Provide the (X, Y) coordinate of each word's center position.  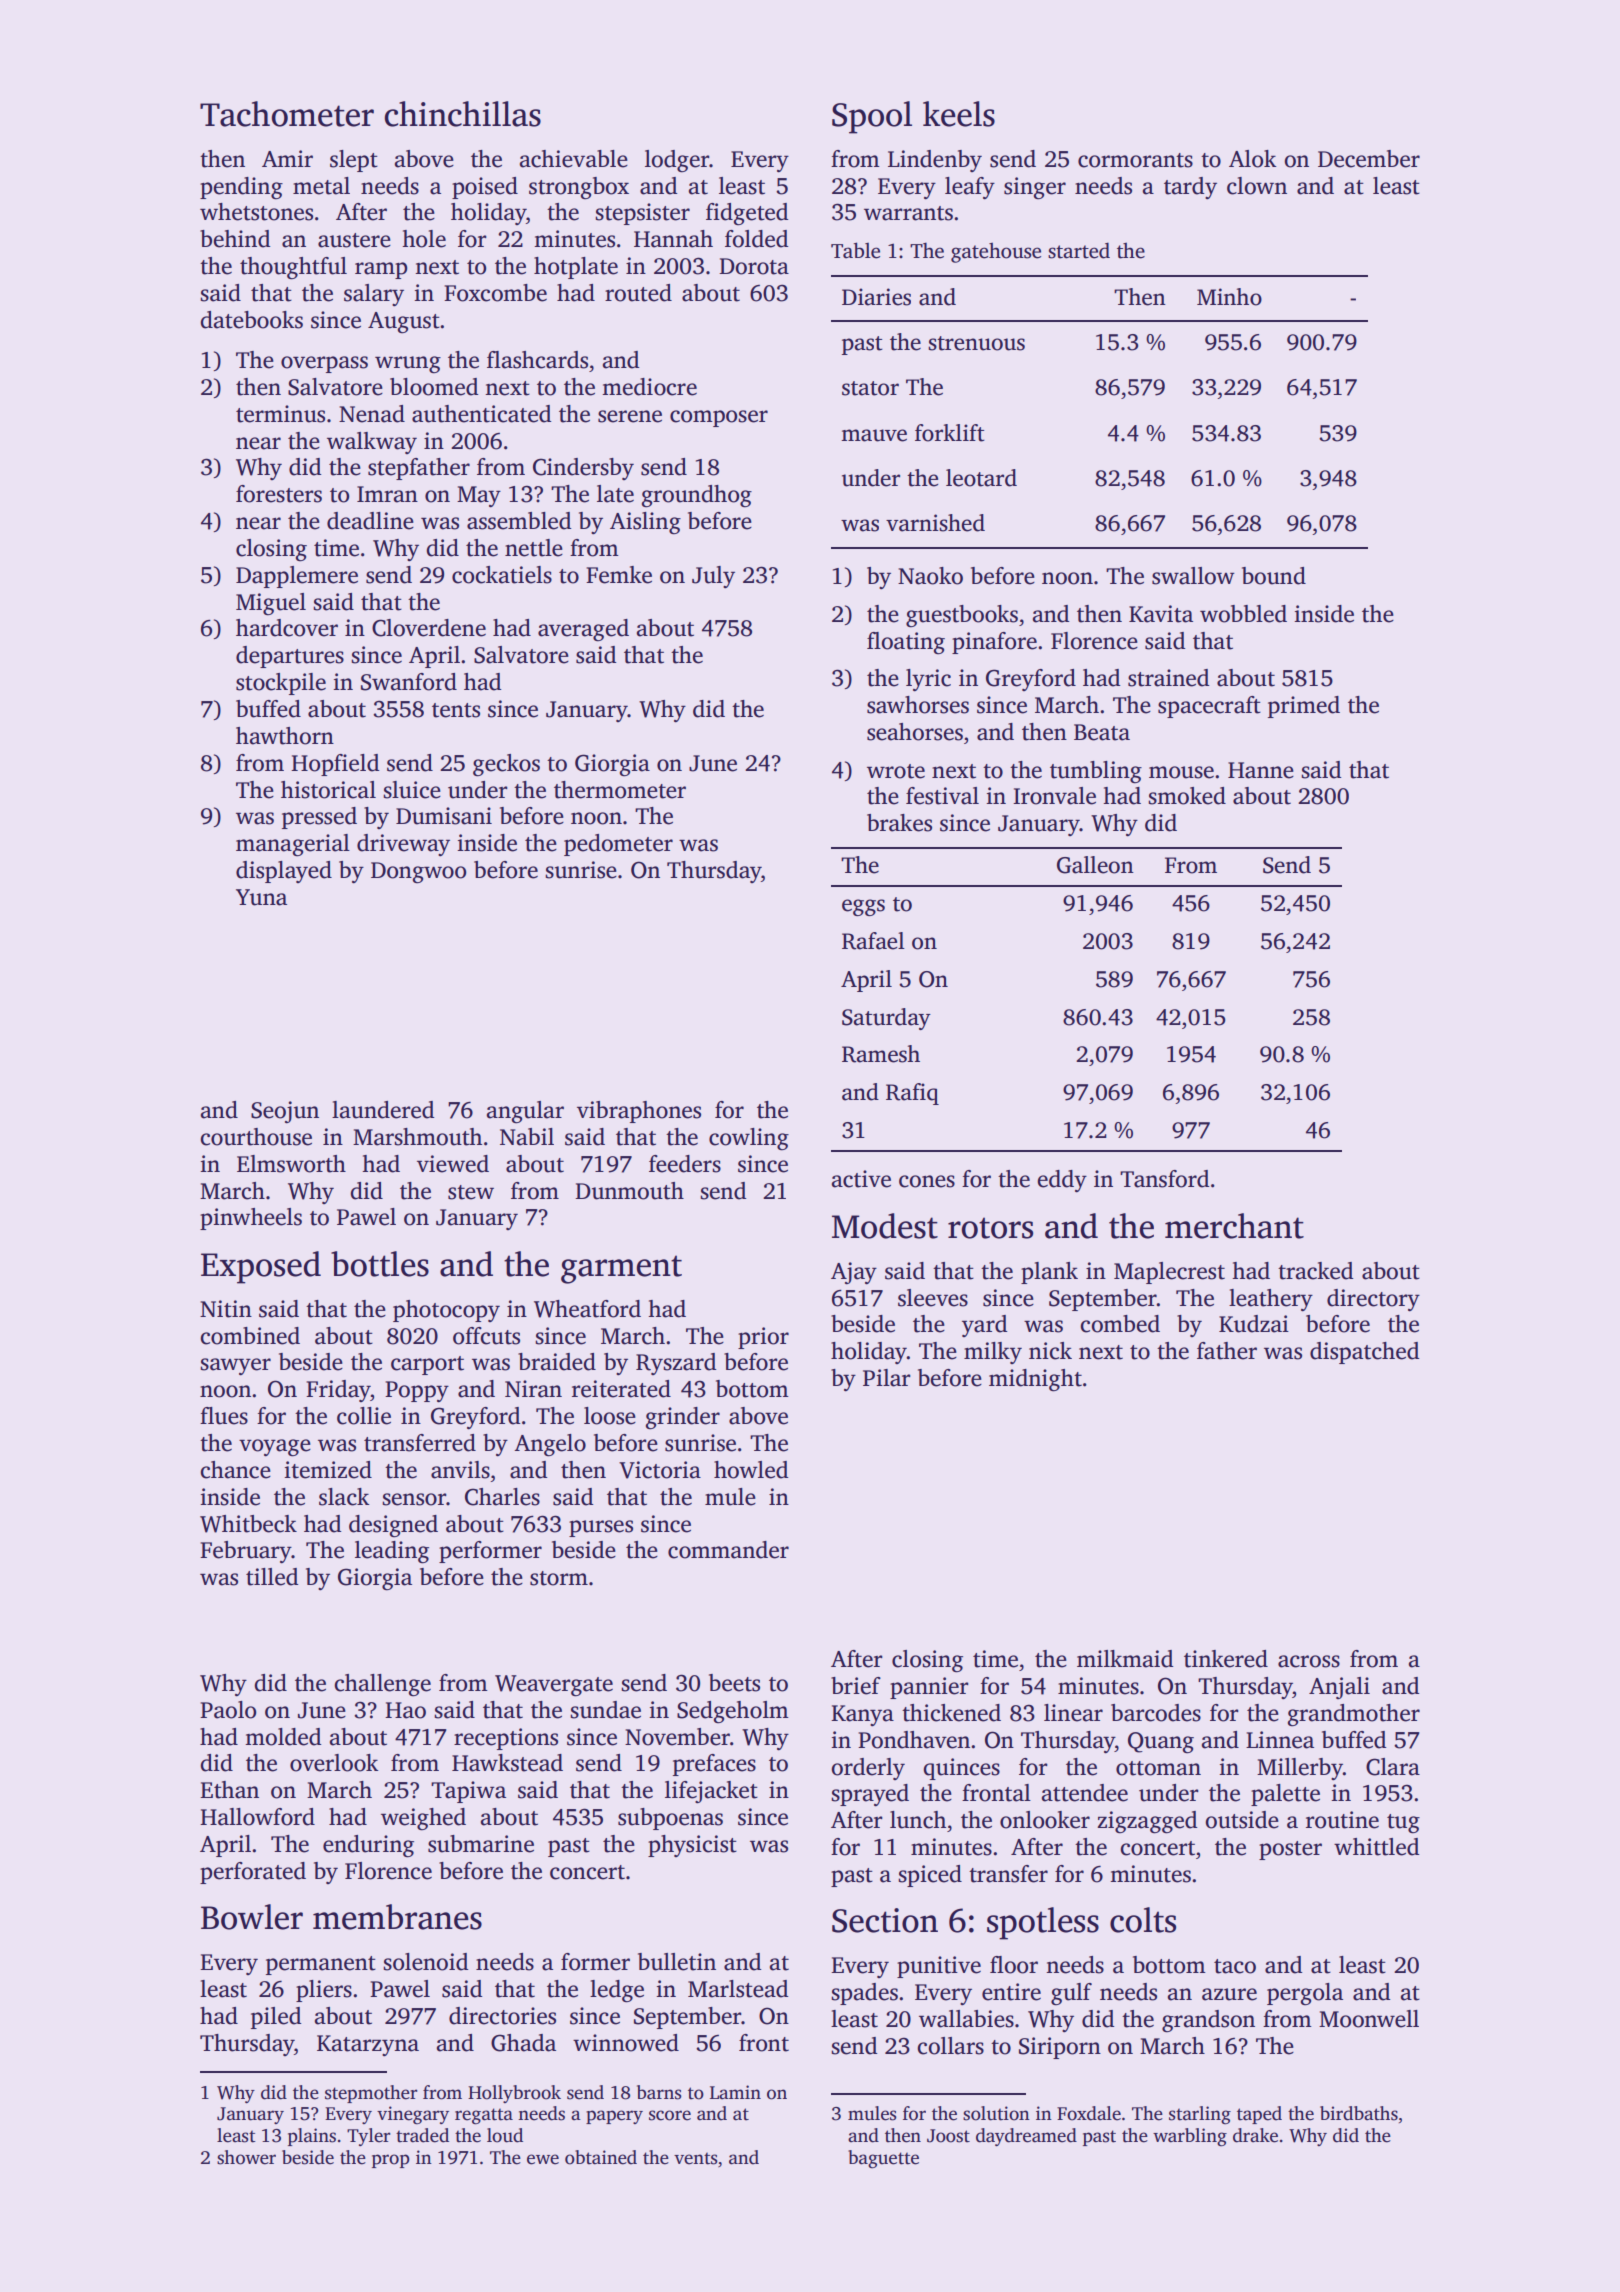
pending (241, 188)
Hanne (1261, 770)
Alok (1252, 159)
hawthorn (285, 736)
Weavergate (554, 1686)
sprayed (870, 1795)
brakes (899, 823)
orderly (868, 1769)
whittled (1376, 1847)
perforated (253, 1873)
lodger (677, 161)
